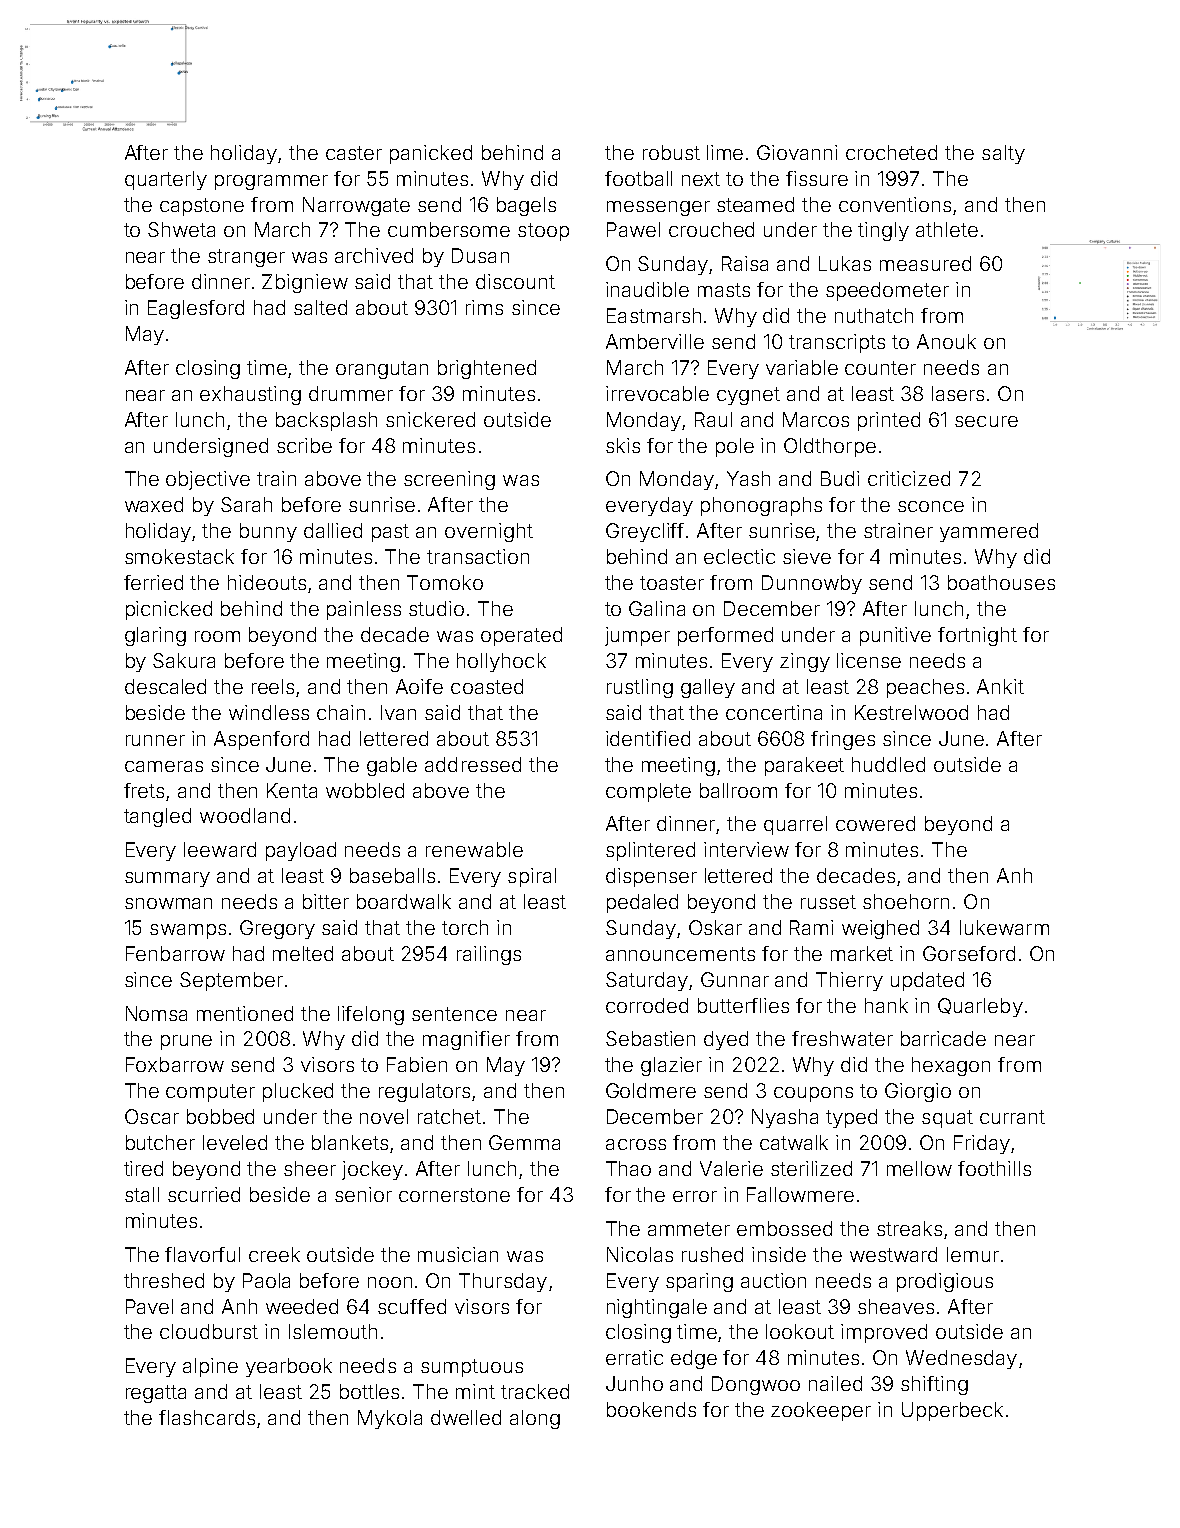 The image size is (1180, 1528). What do you see at coordinates (906, 901) in the page?
I see `shoehorn` at bounding box center [906, 901].
